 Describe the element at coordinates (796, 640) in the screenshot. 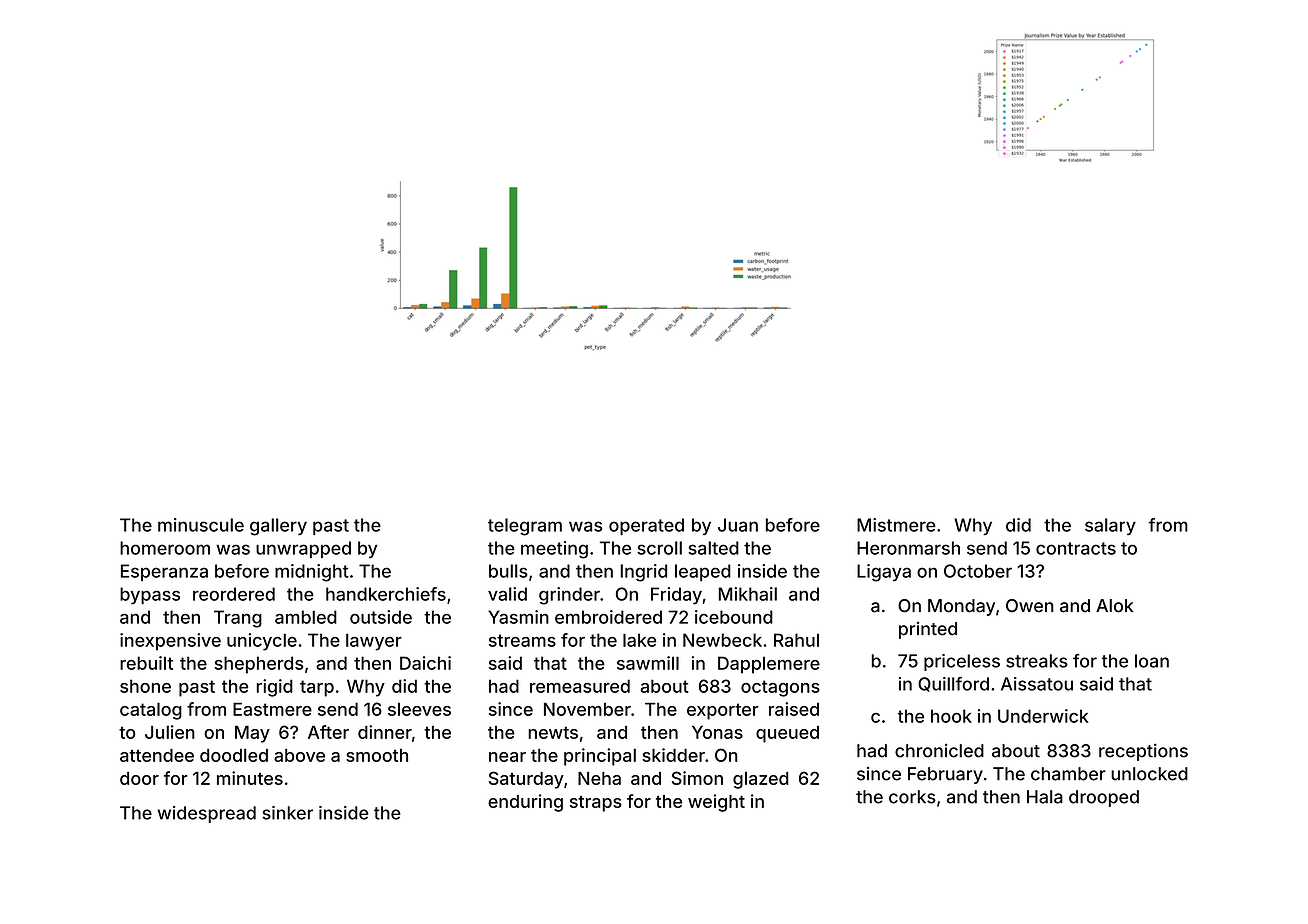

I see `Rahul` at that location.
